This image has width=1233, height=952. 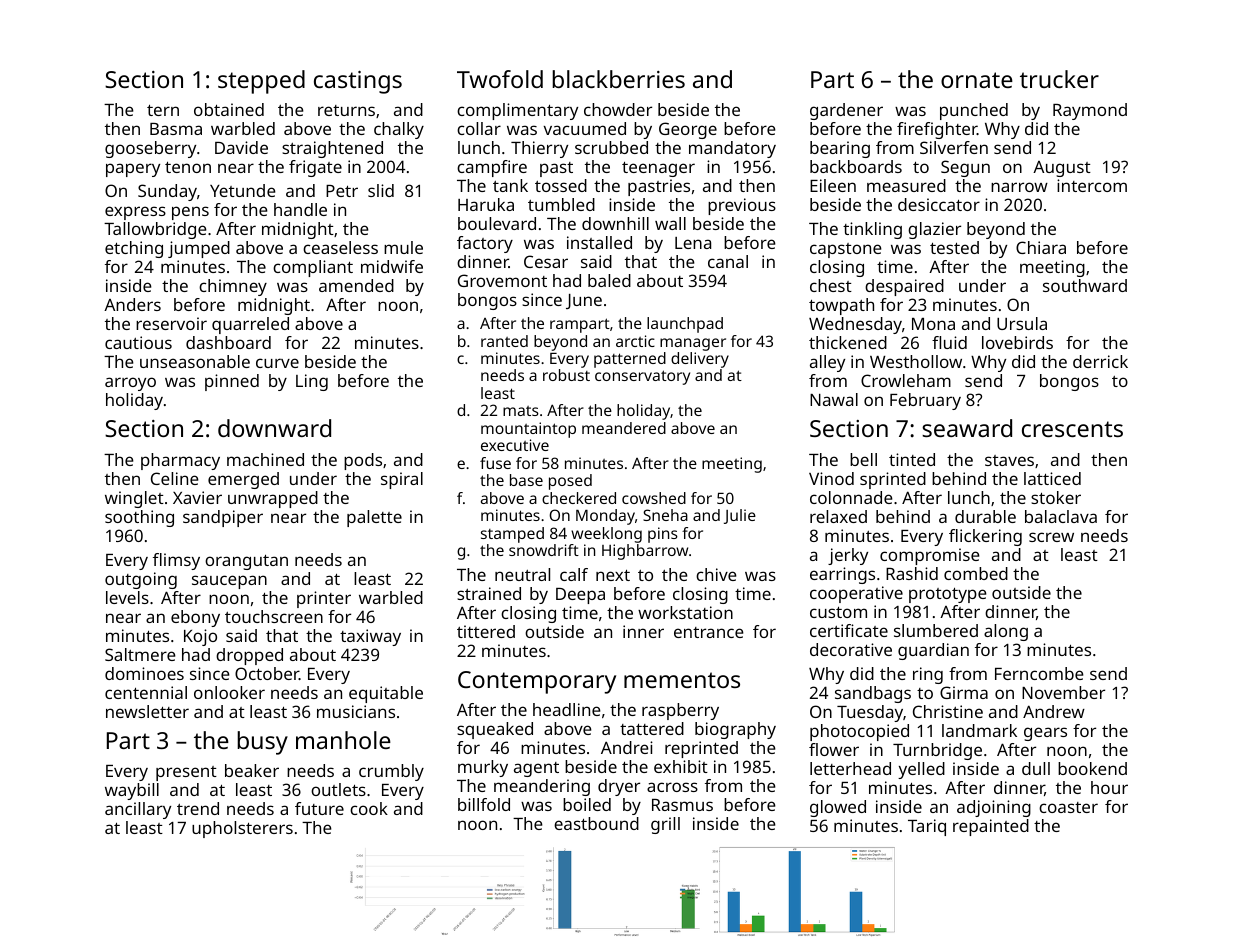 What do you see at coordinates (1041, 247) in the image?
I see `Chiara` at bounding box center [1041, 247].
